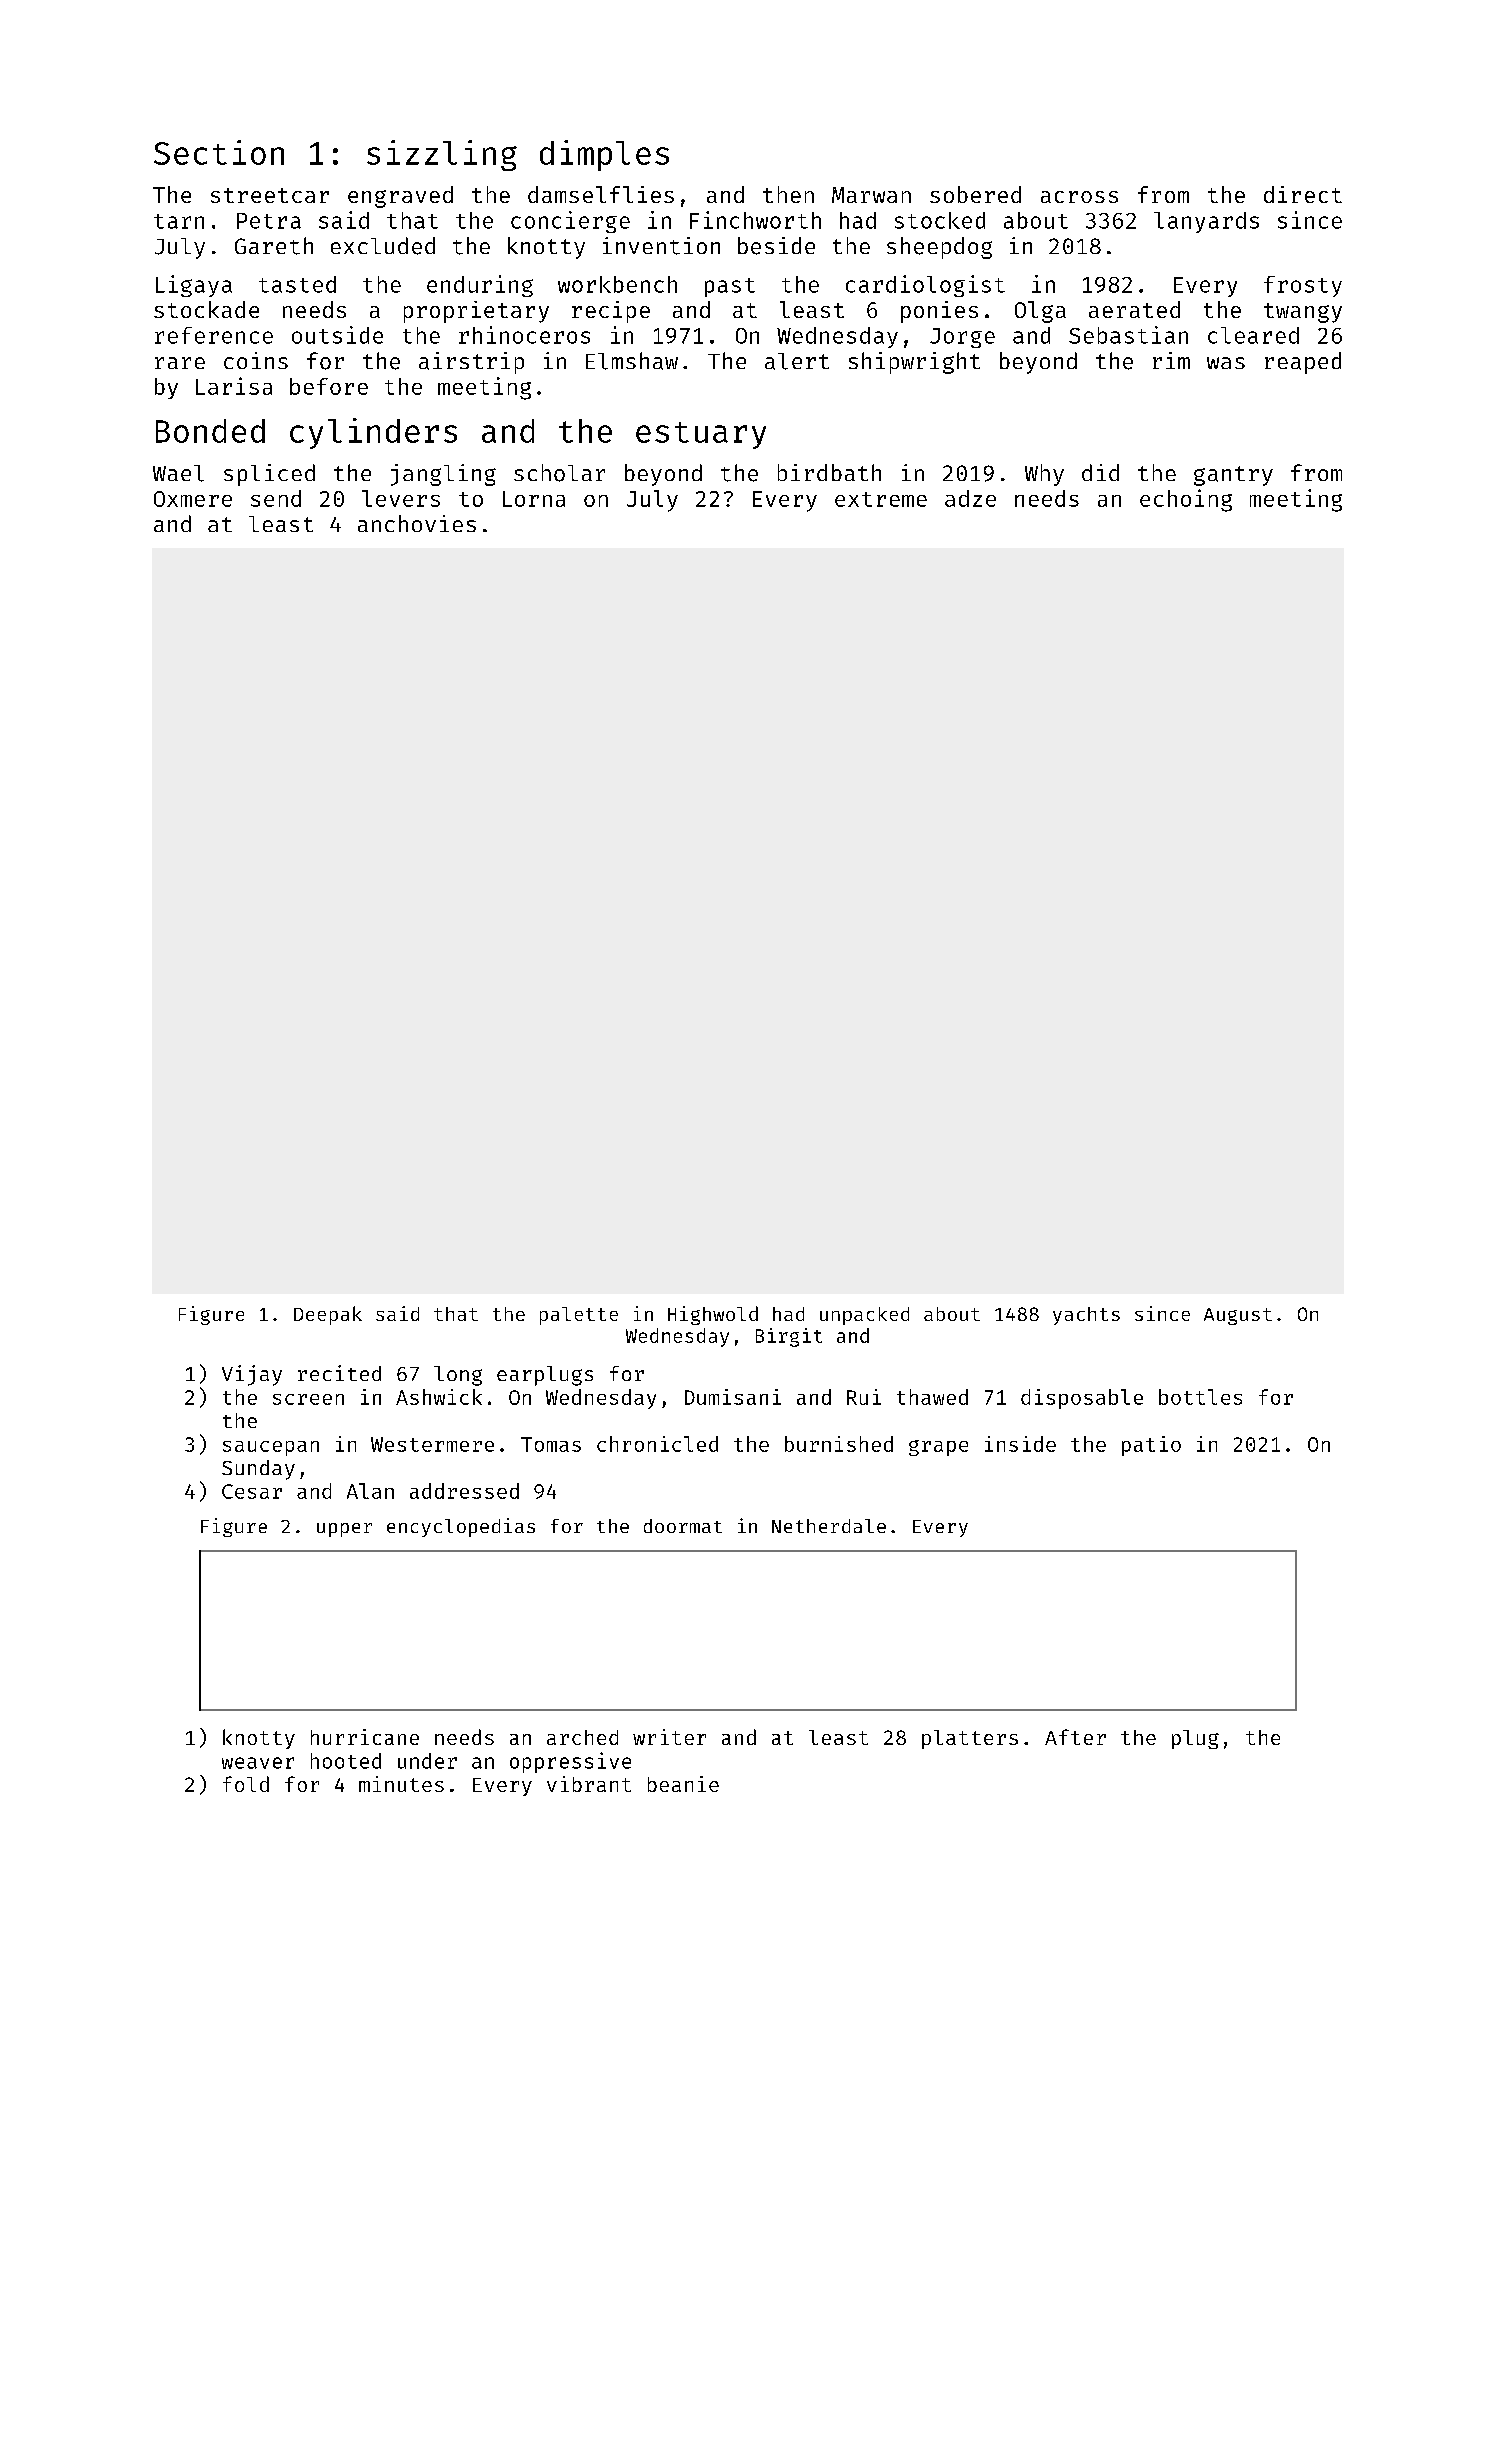 This page has width=1496, height=2464. What do you see at coordinates (939, 248) in the page?
I see `sheepdog` at bounding box center [939, 248].
